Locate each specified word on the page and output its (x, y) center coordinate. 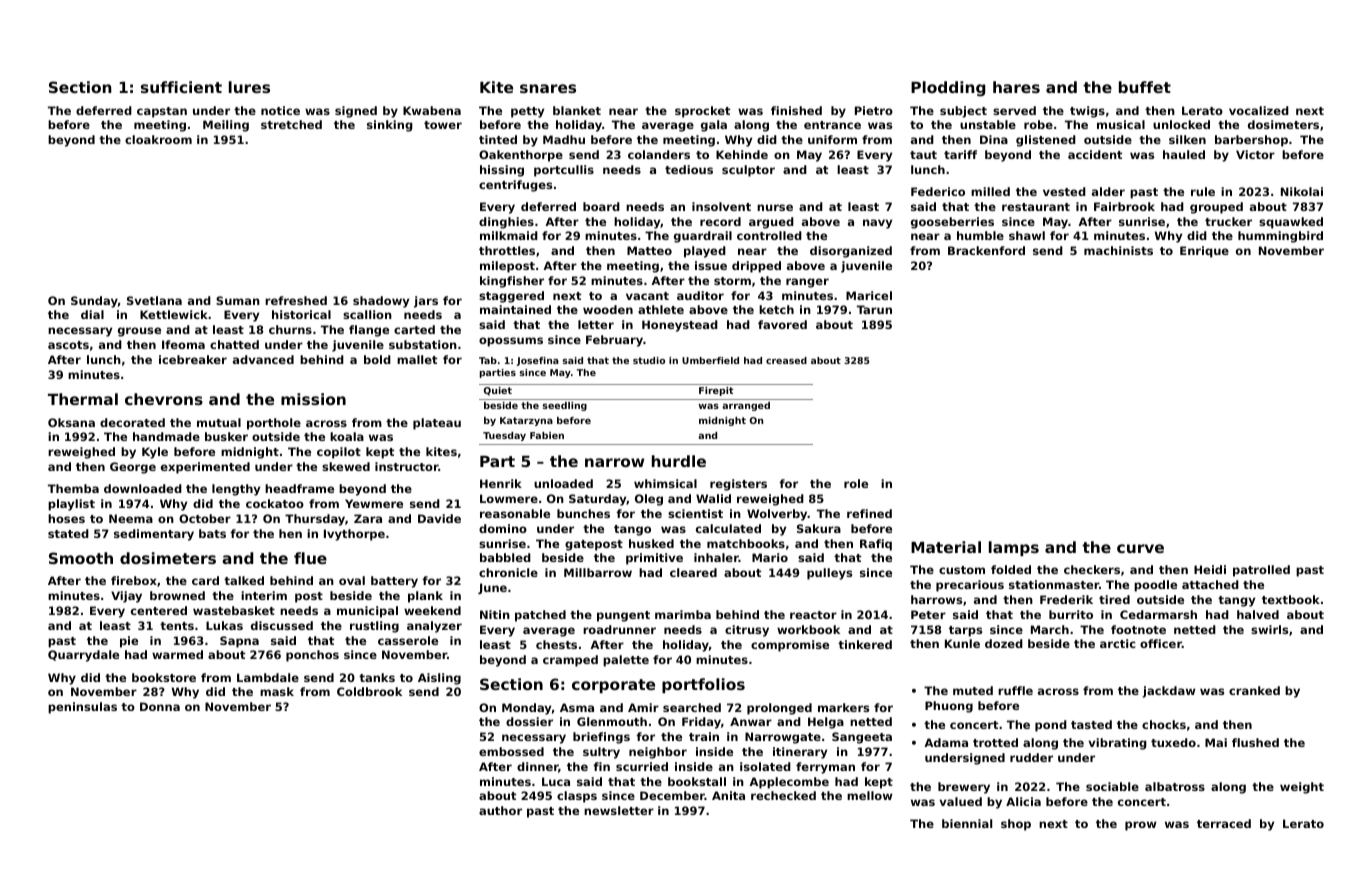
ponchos (312, 656)
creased (786, 360)
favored (782, 324)
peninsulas (82, 708)
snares (548, 88)
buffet (1145, 87)
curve (1140, 548)
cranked (1254, 690)
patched (540, 616)
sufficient (181, 87)
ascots (68, 345)
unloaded (563, 483)
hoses (66, 518)
